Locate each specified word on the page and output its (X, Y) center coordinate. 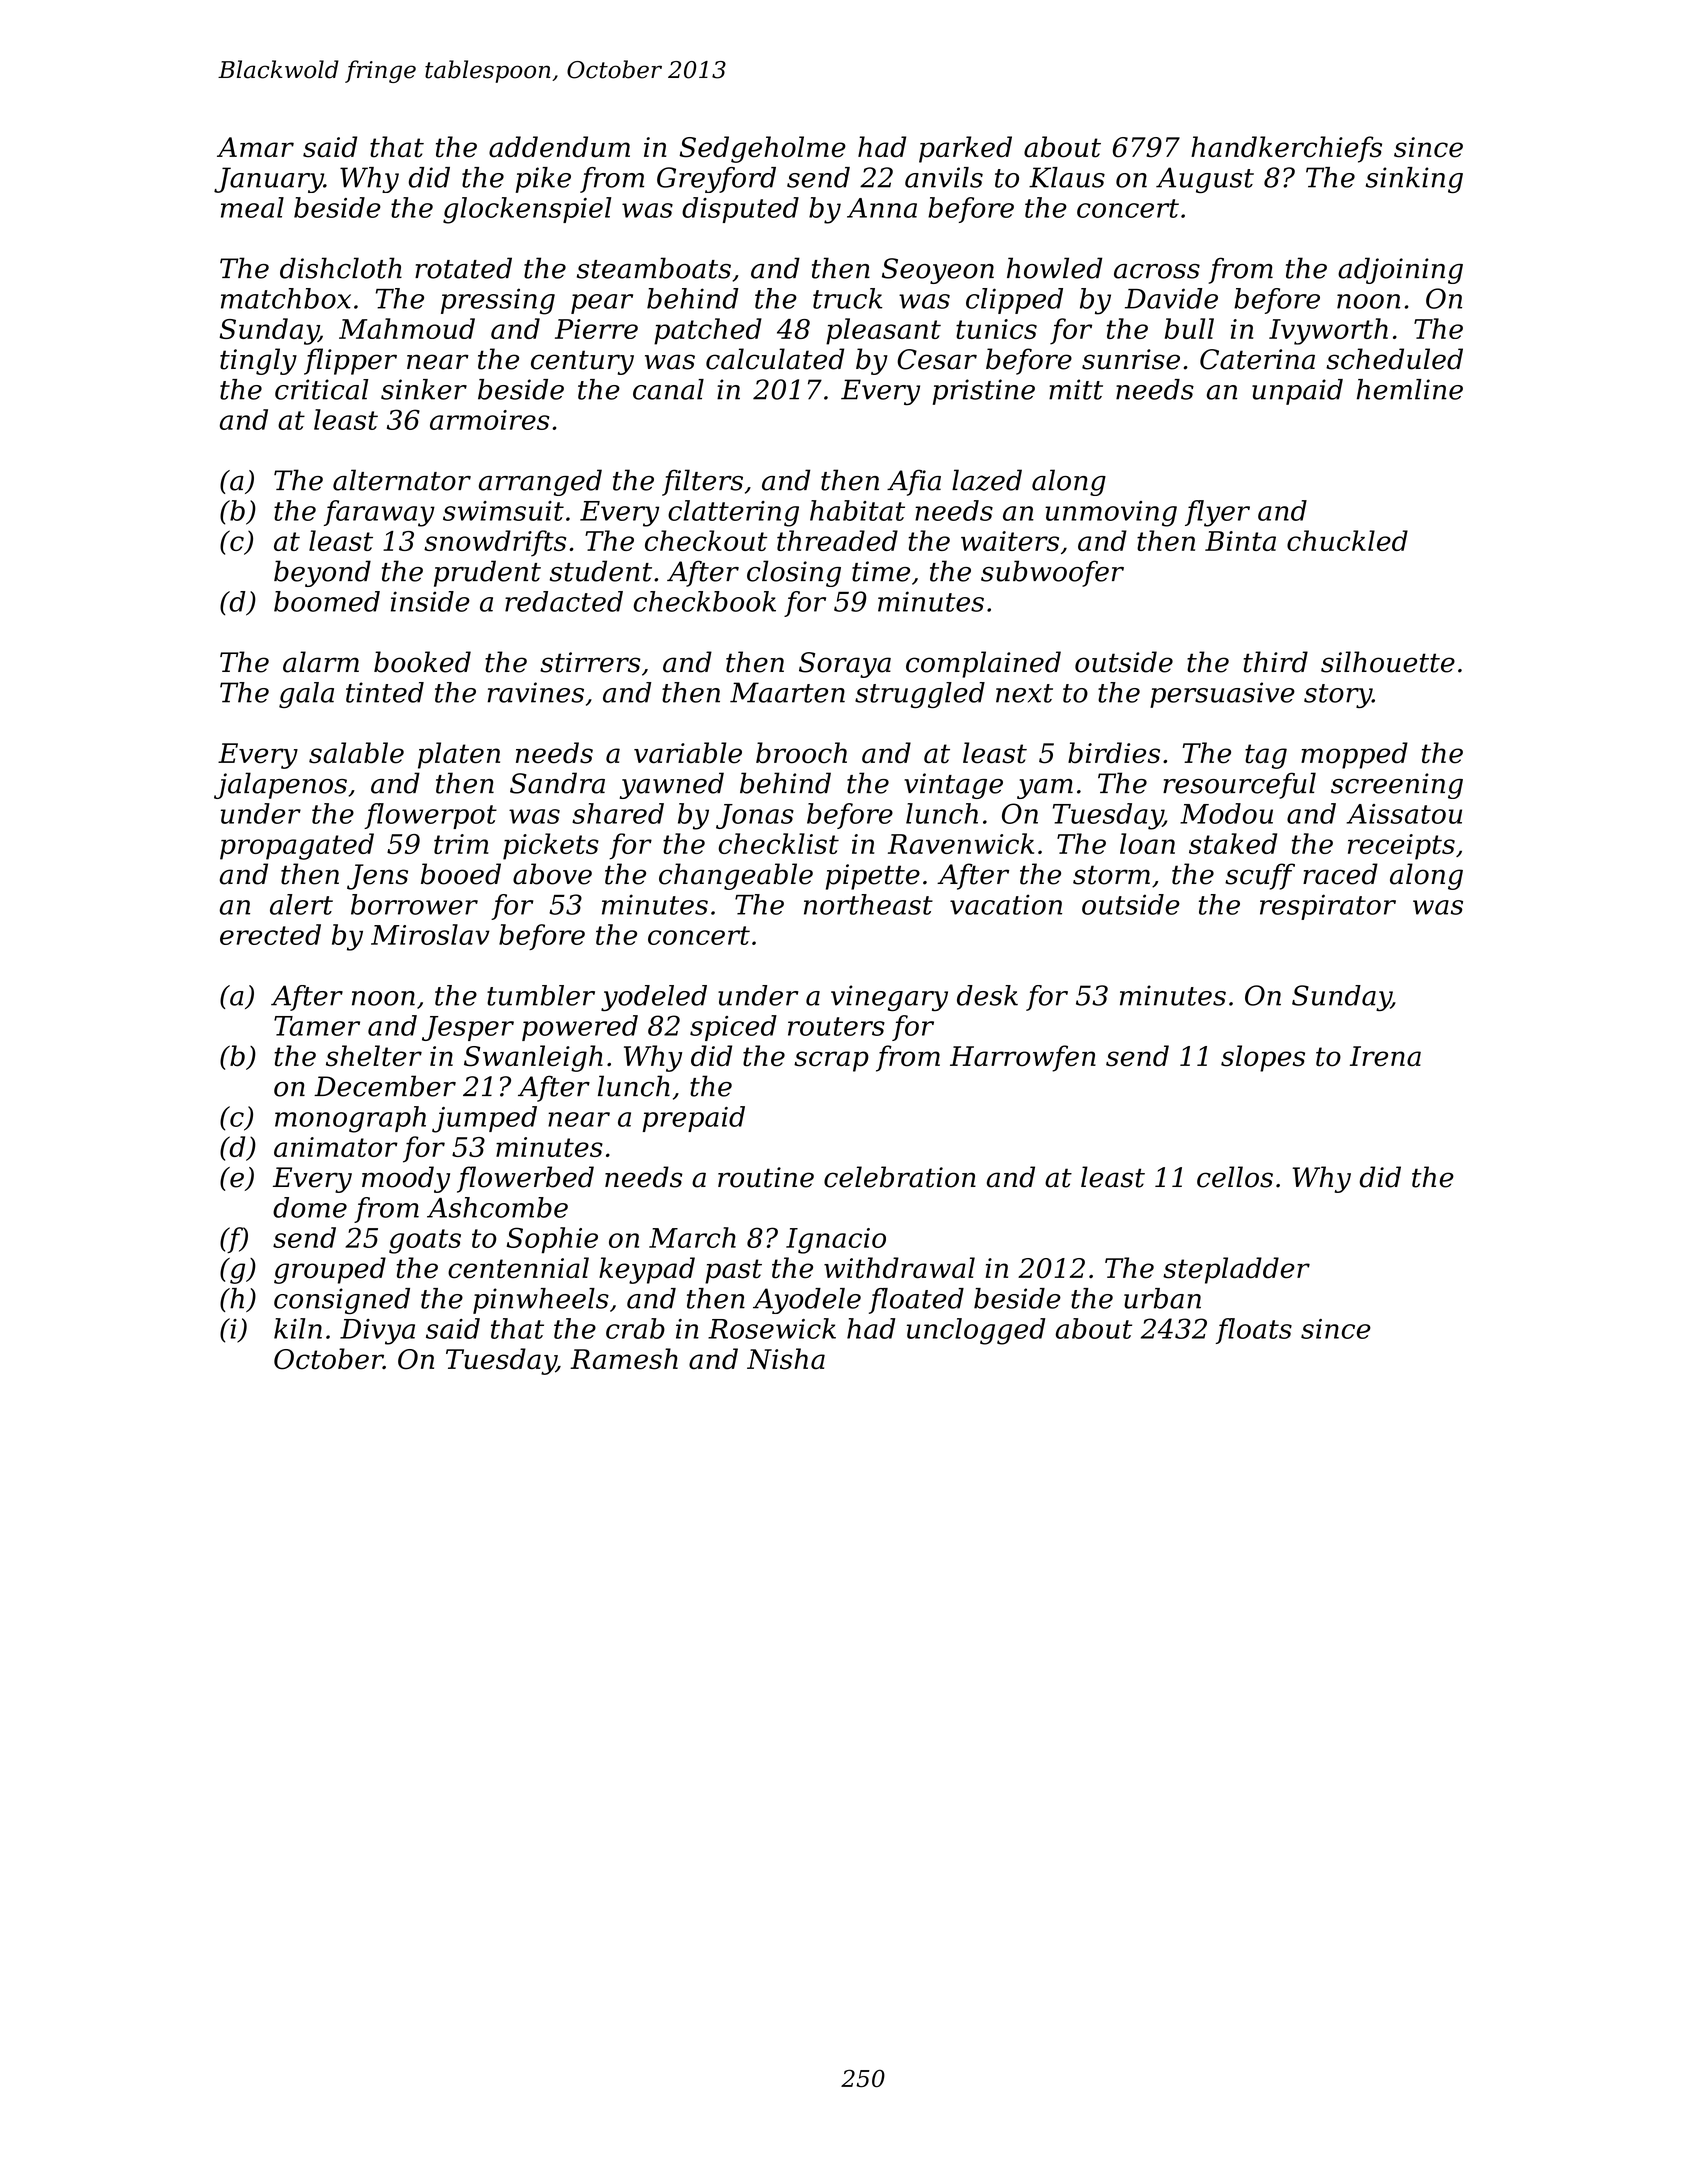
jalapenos (280, 785)
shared (618, 813)
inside (430, 601)
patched (708, 331)
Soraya (845, 665)
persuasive (1222, 695)
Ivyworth (1328, 331)
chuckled (1347, 540)
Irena (1385, 1056)
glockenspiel (527, 210)
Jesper (468, 1028)
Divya (377, 1332)
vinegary (889, 998)
